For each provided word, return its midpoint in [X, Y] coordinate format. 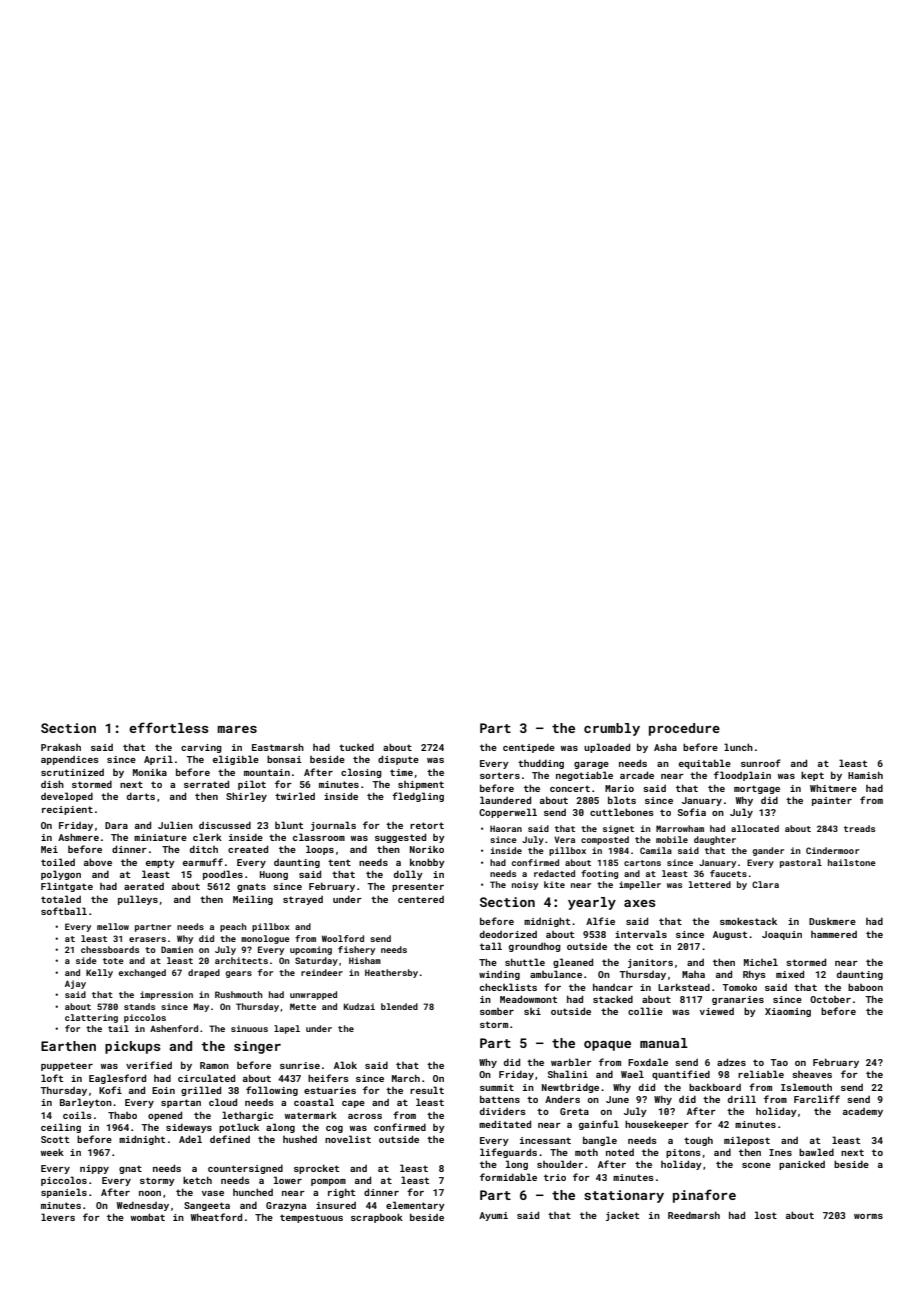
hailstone [852, 862]
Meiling [253, 900]
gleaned [573, 963]
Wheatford [216, 1217]
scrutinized [72, 772]
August [730, 935]
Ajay [75, 984]
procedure [684, 729]
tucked [356, 747]
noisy [525, 885]
